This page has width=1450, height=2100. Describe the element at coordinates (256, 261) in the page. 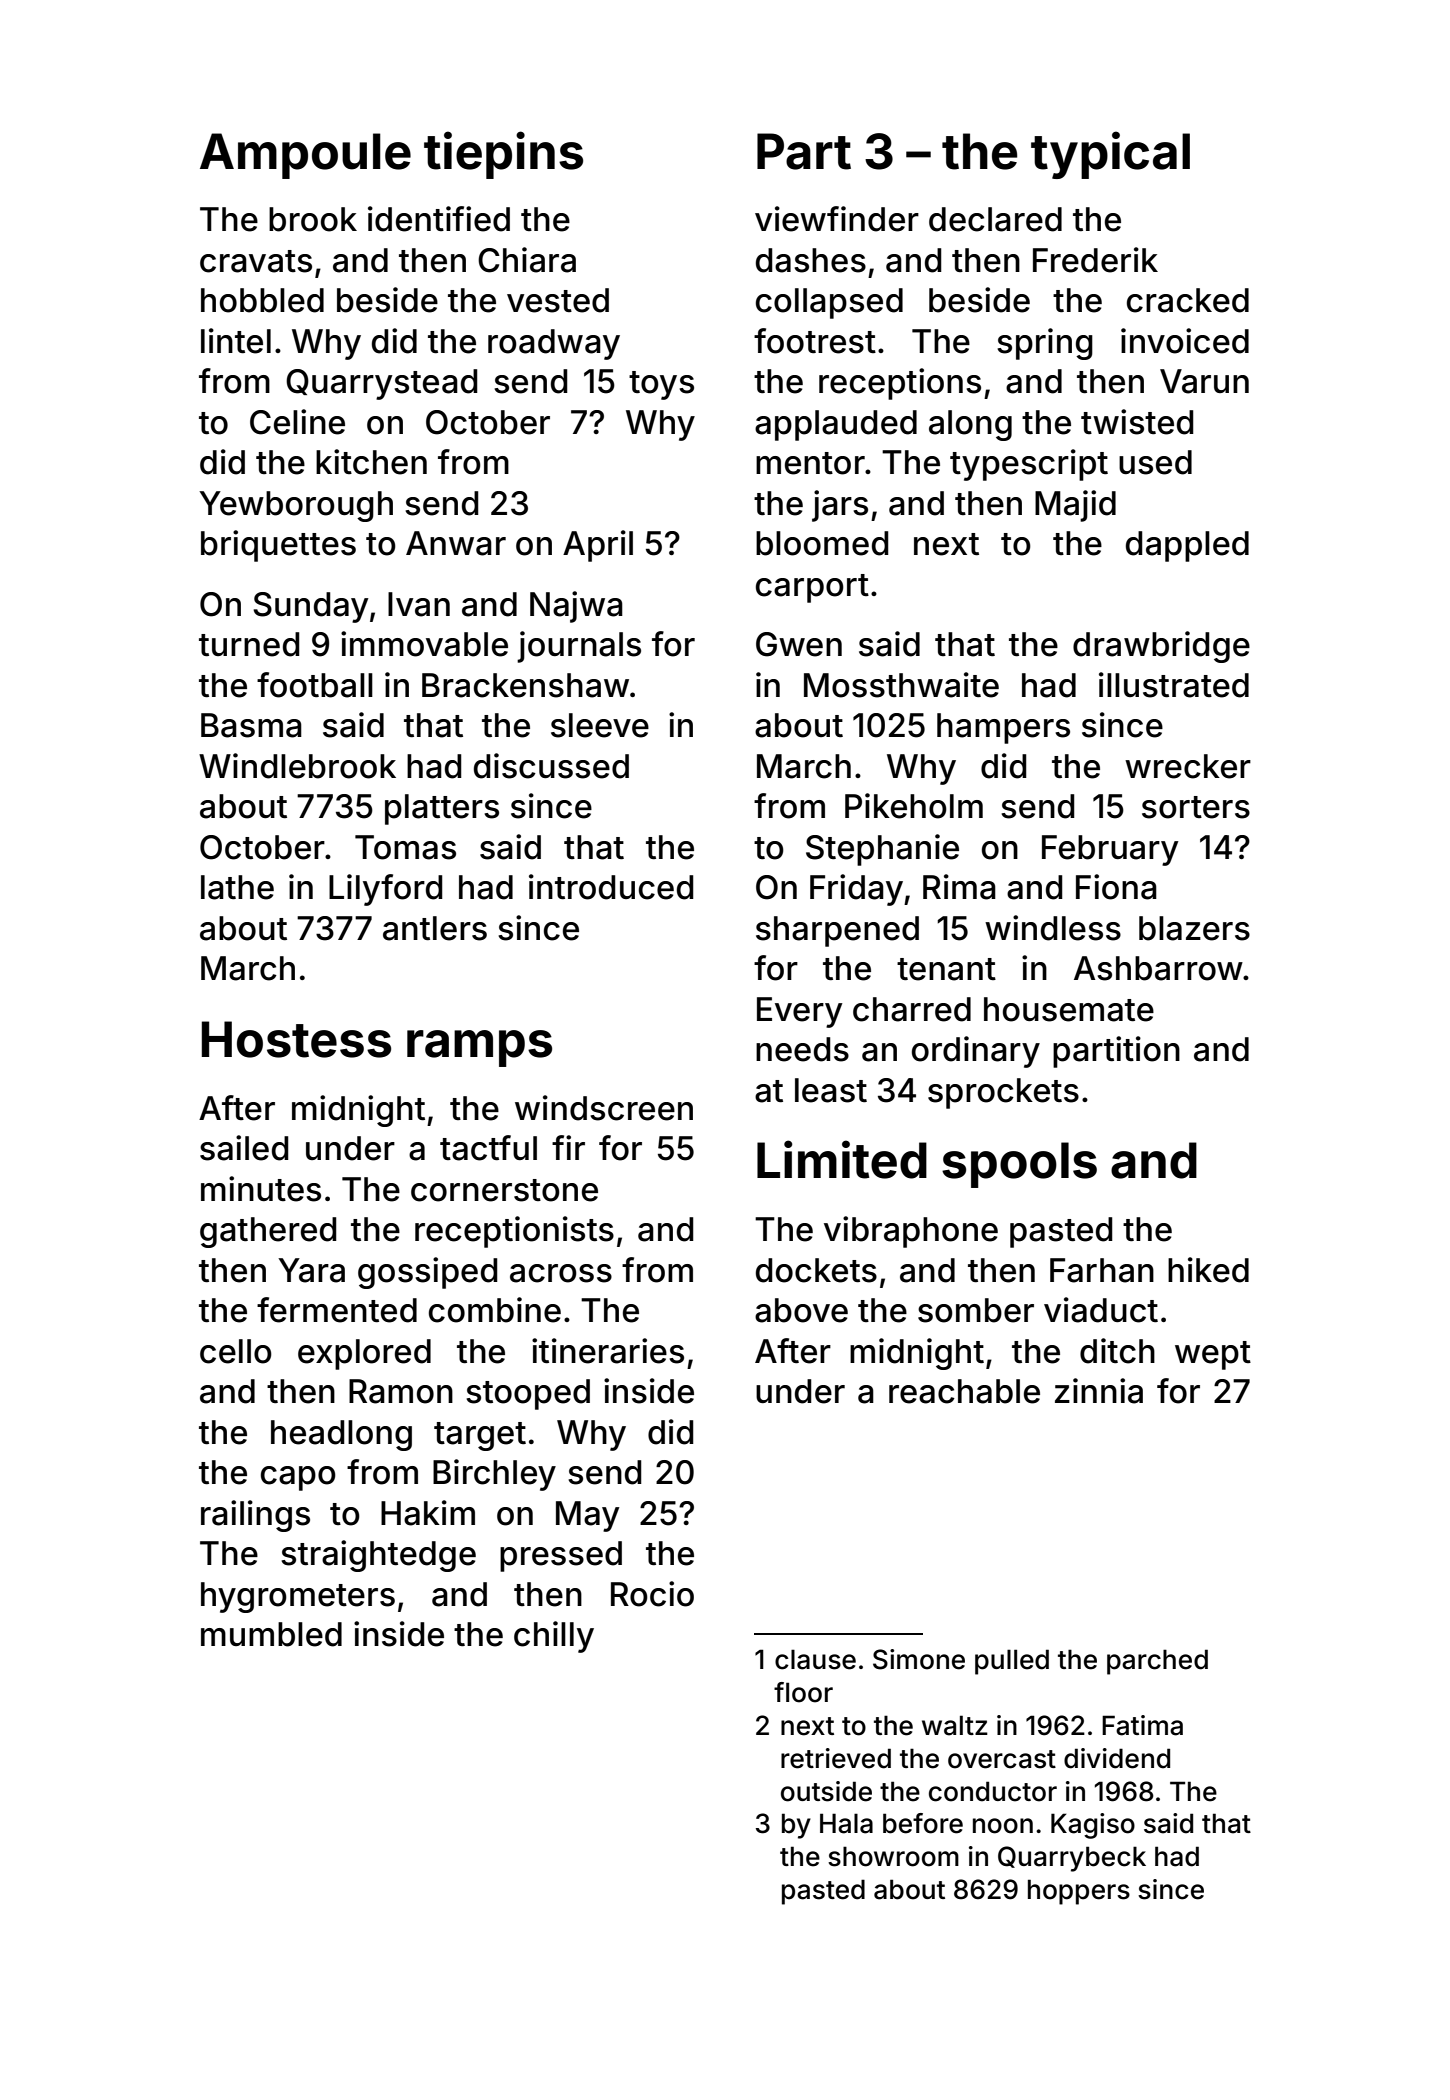

I see `cravats` at that location.
